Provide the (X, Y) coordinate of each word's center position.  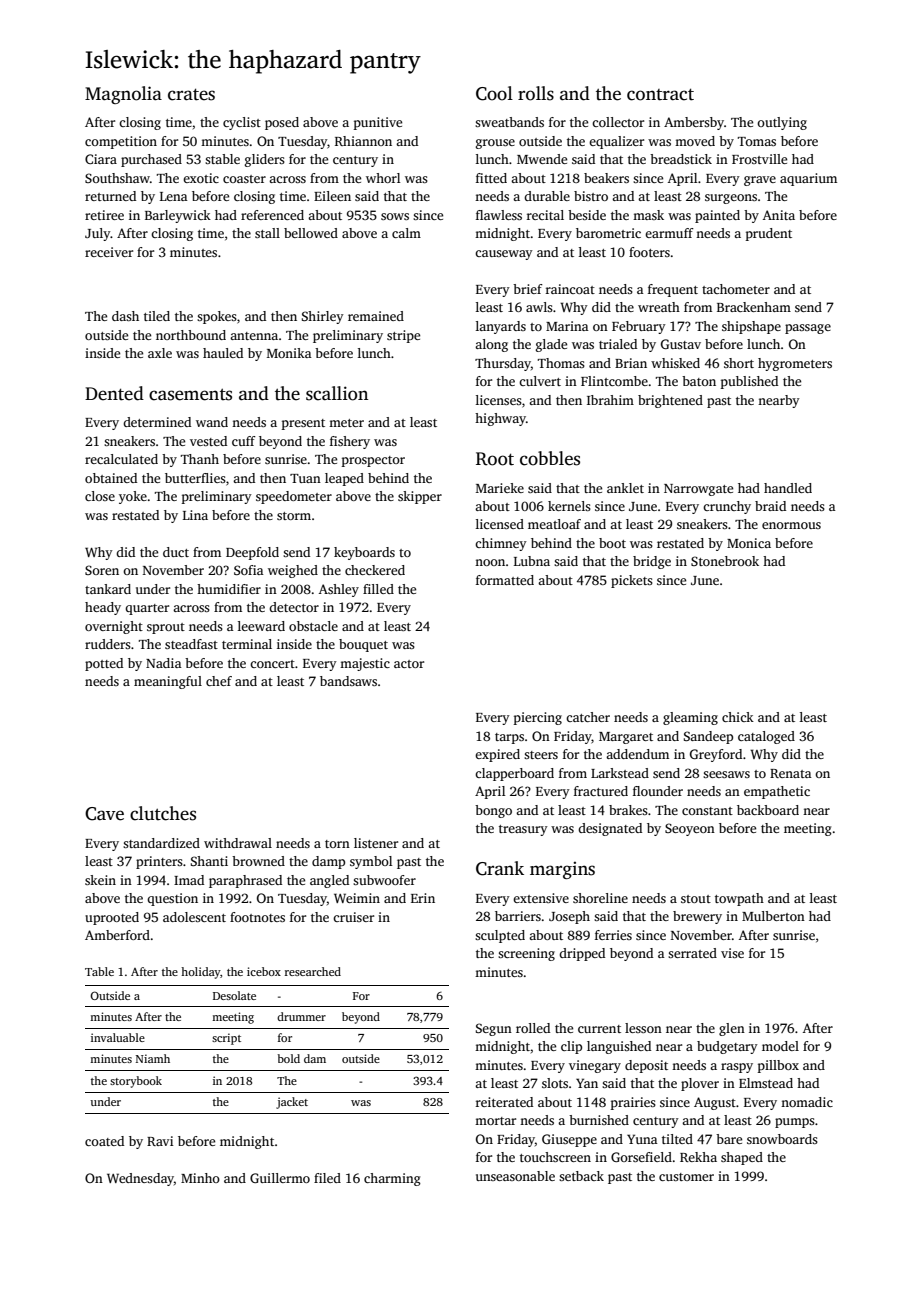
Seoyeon (690, 829)
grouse (495, 144)
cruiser (353, 917)
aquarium (808, 179)
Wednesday (140, 1179)
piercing (538, 718)
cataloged (766, 737)
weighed (293, 571)
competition (121, 142)
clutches (163, 813)
